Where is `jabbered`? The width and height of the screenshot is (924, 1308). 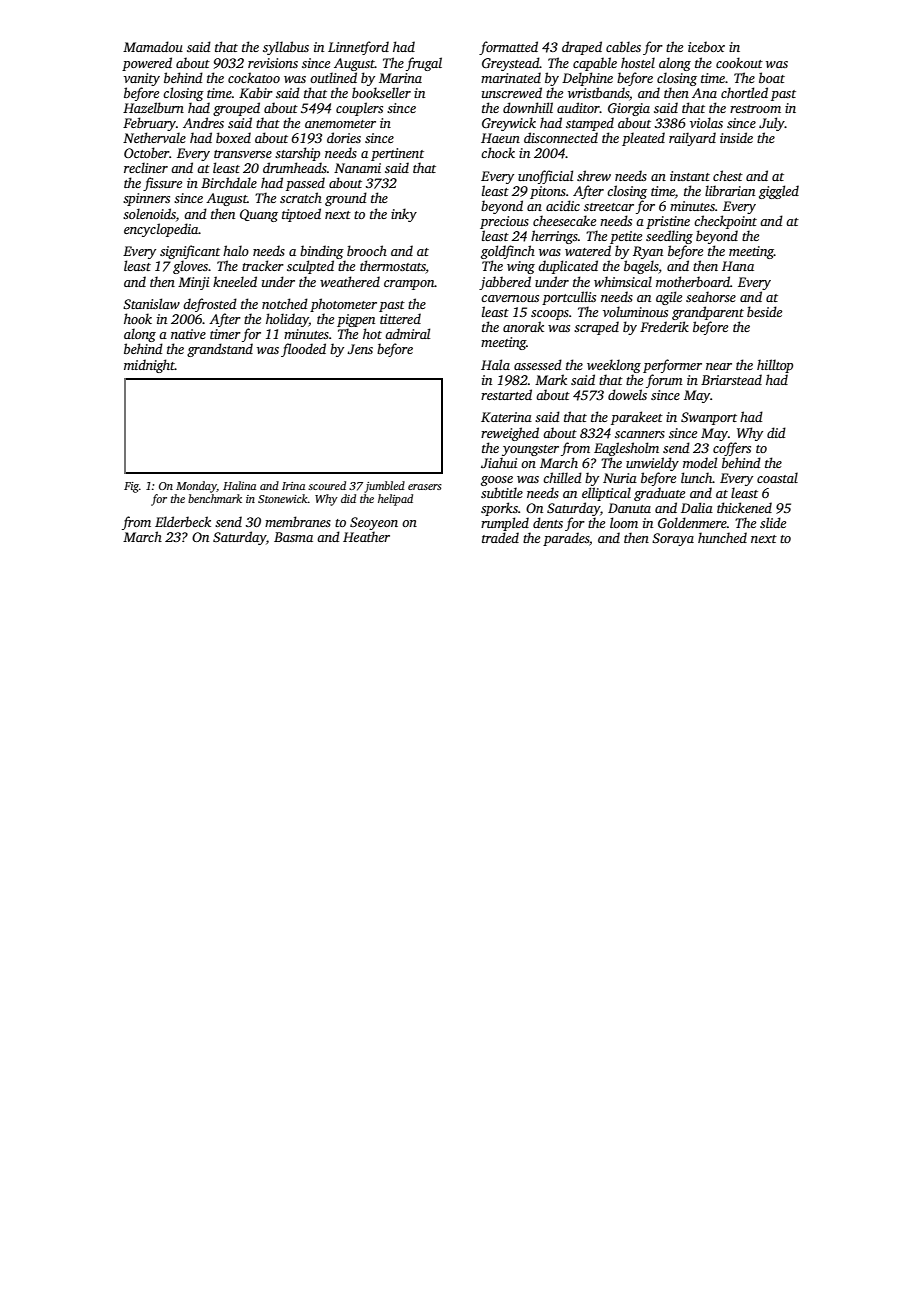
jabbered is located at coordinates (505, 283).
